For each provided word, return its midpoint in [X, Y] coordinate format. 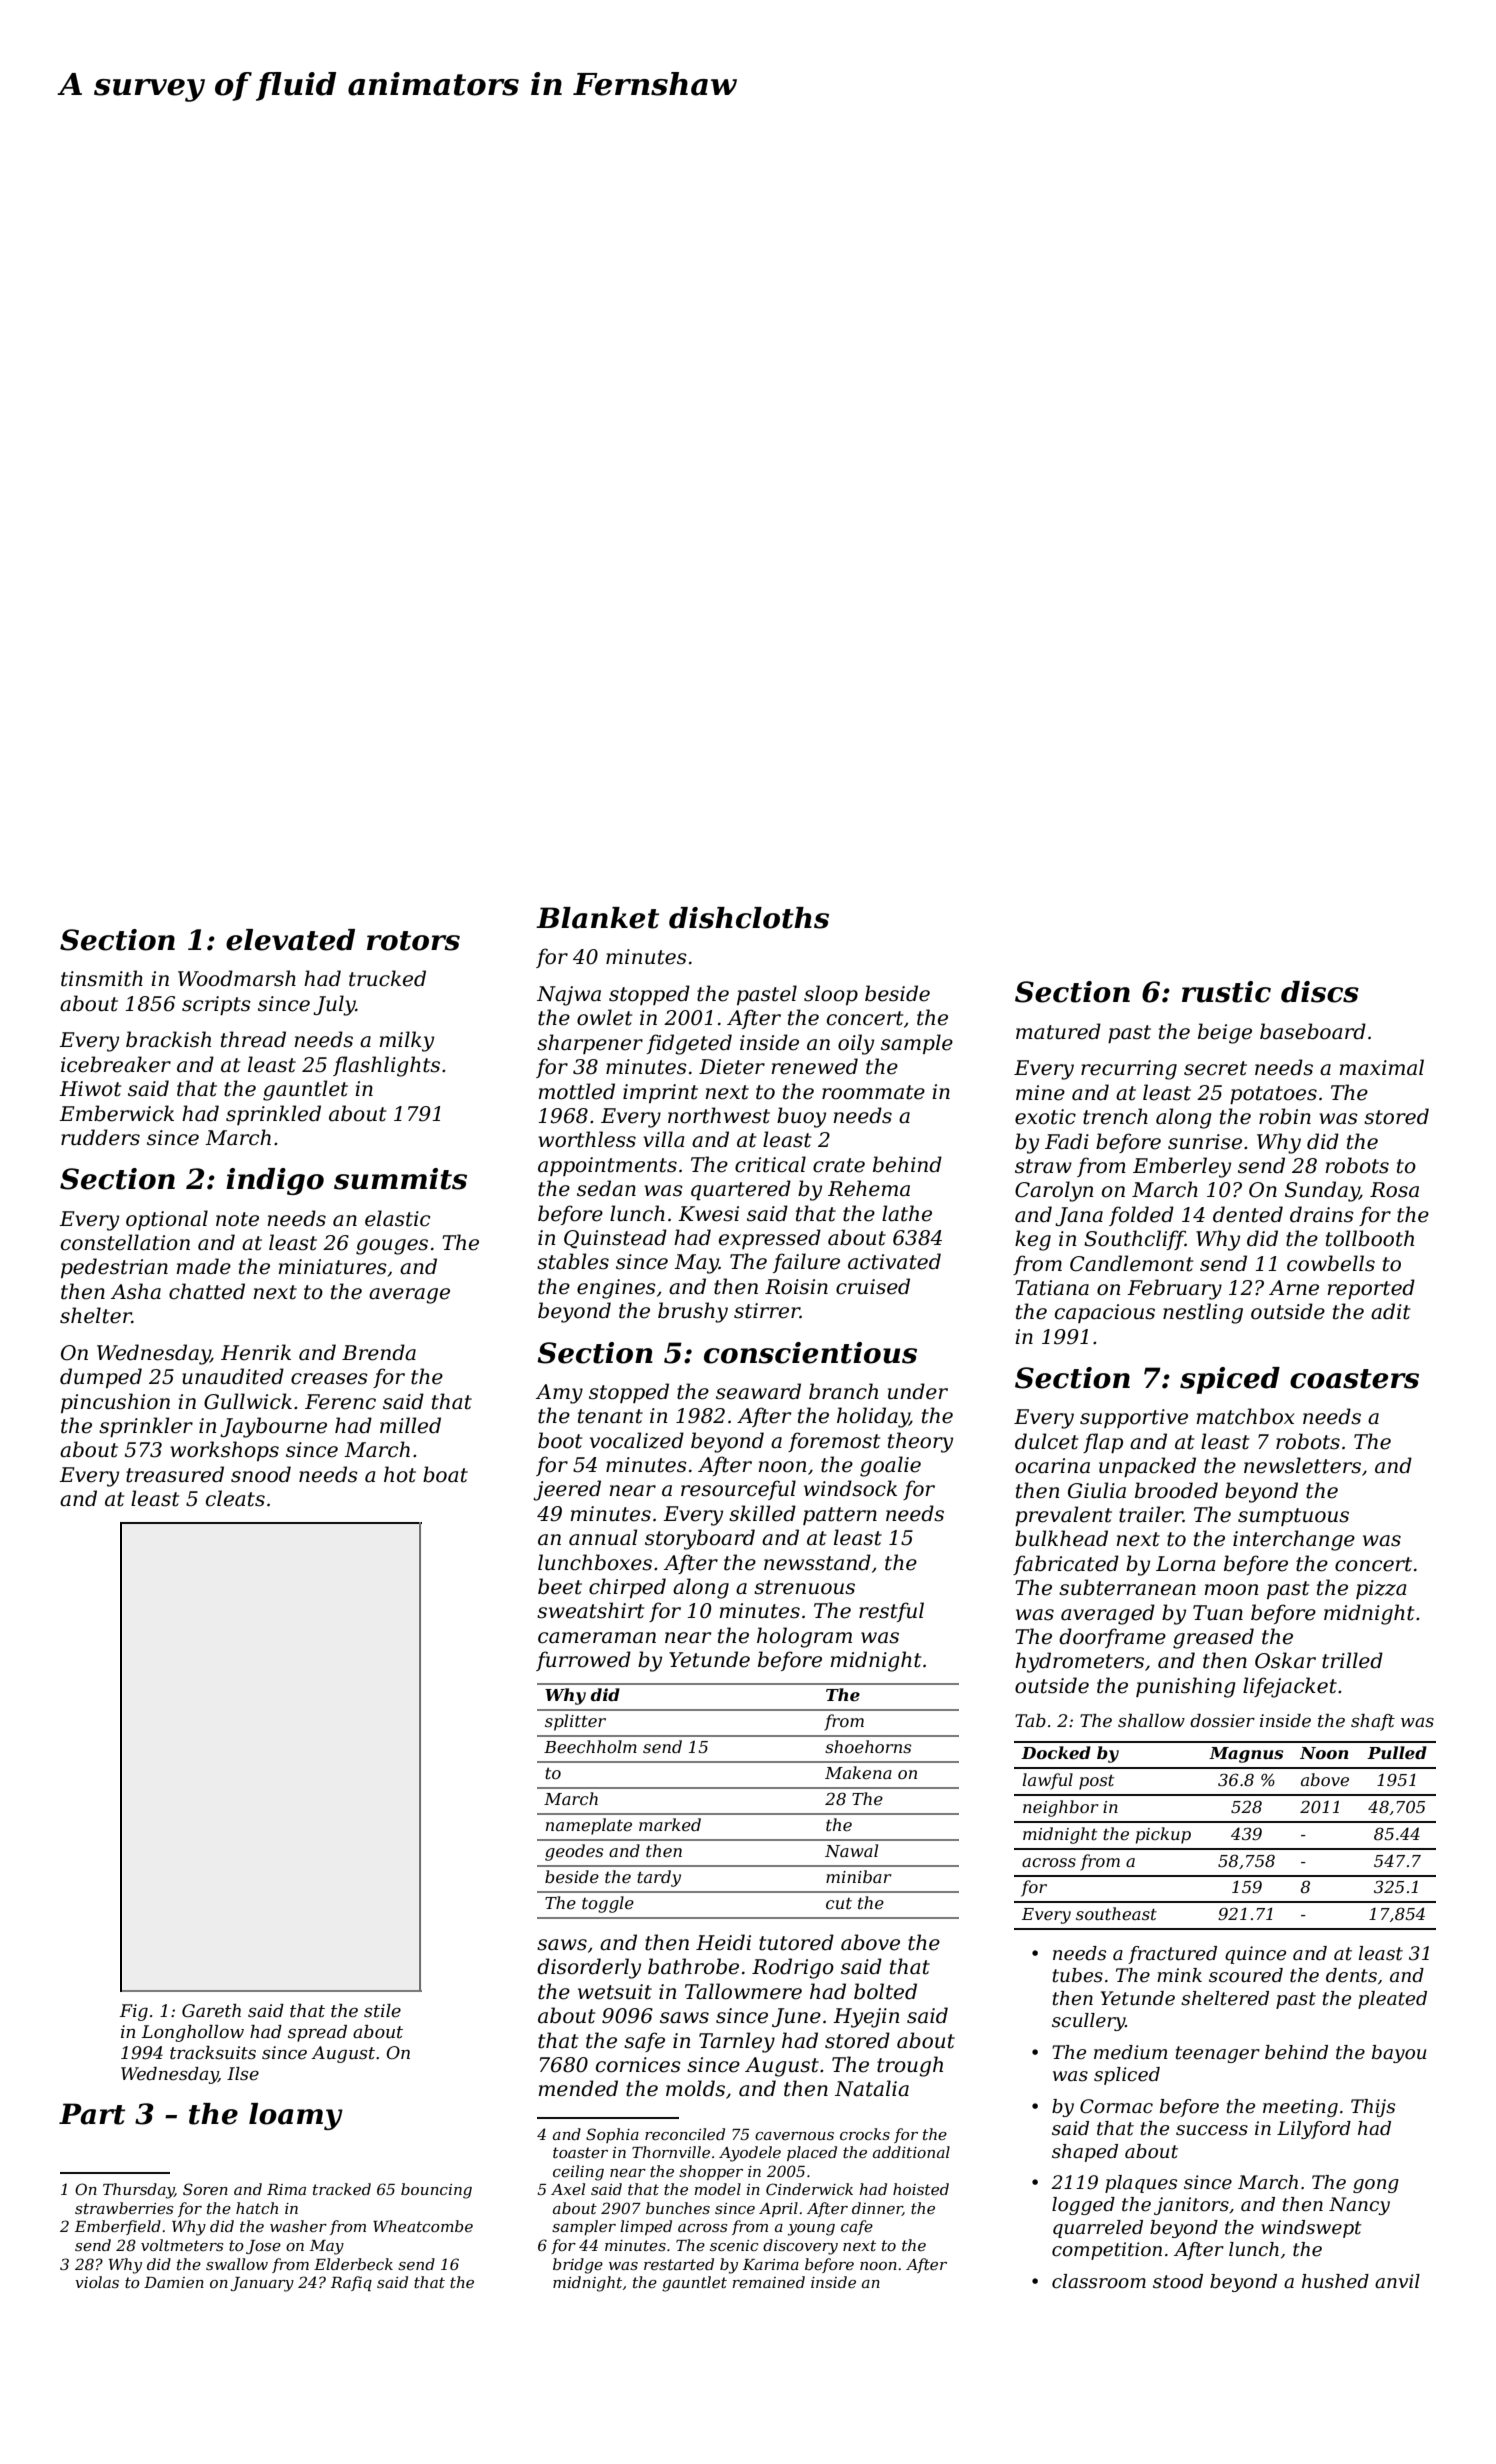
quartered [741, 1190]
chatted [207, 1291]
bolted [885, 1991]
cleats [235, 1498]
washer [298, 2226]
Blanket [597, 918]
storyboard [700, 1539]
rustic [1226, 992]
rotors [413, 941]
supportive [1134, 1418]
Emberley [1182, 1167]
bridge [578, 2266]
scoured [1246, 1975]
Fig [134, 2012]
